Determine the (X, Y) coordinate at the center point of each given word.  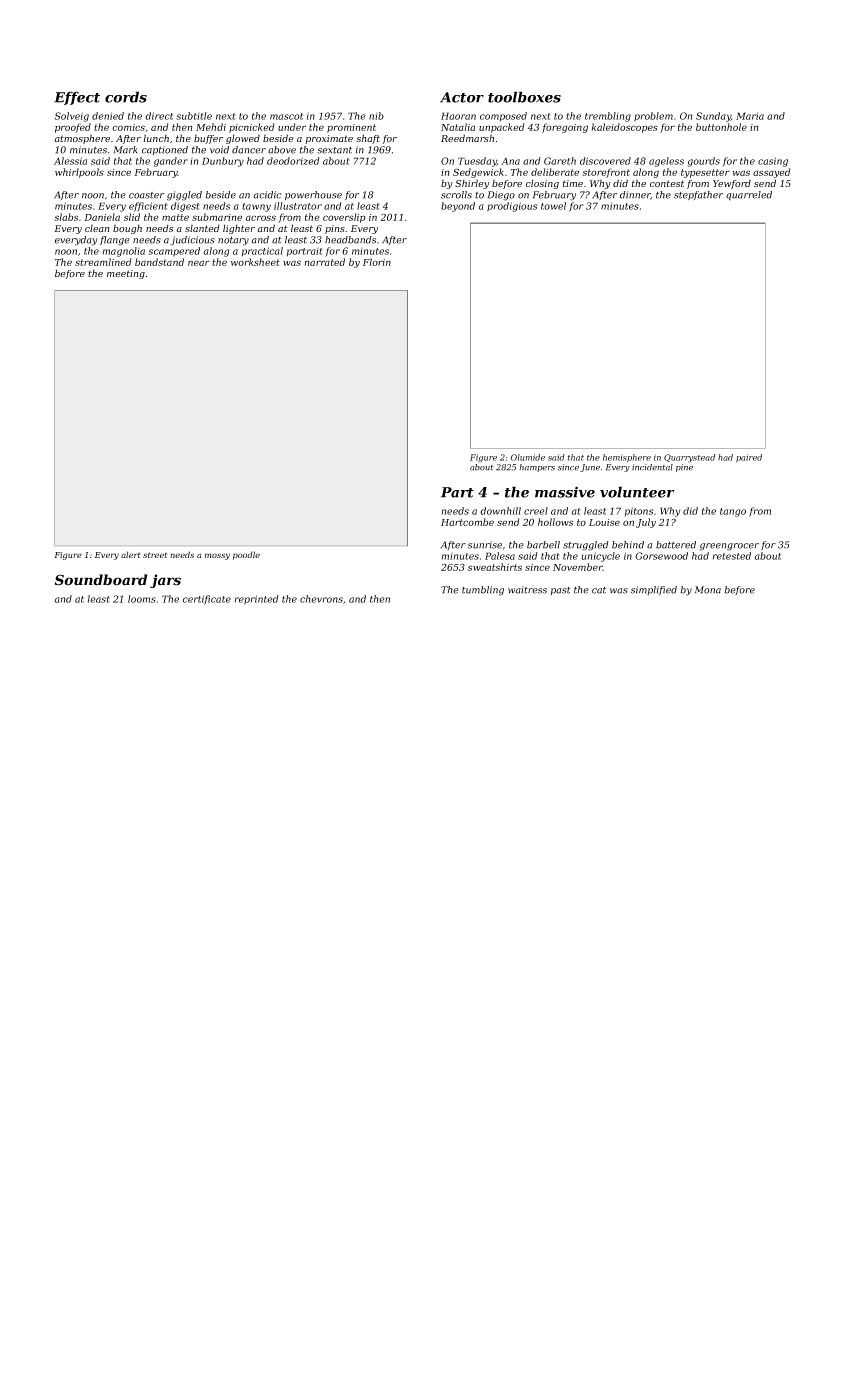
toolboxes (524, 97)
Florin (377, 262)
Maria (750, 116)
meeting (126, 274)
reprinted (256, 600)
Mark (126, 150)
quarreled (749, 195)
